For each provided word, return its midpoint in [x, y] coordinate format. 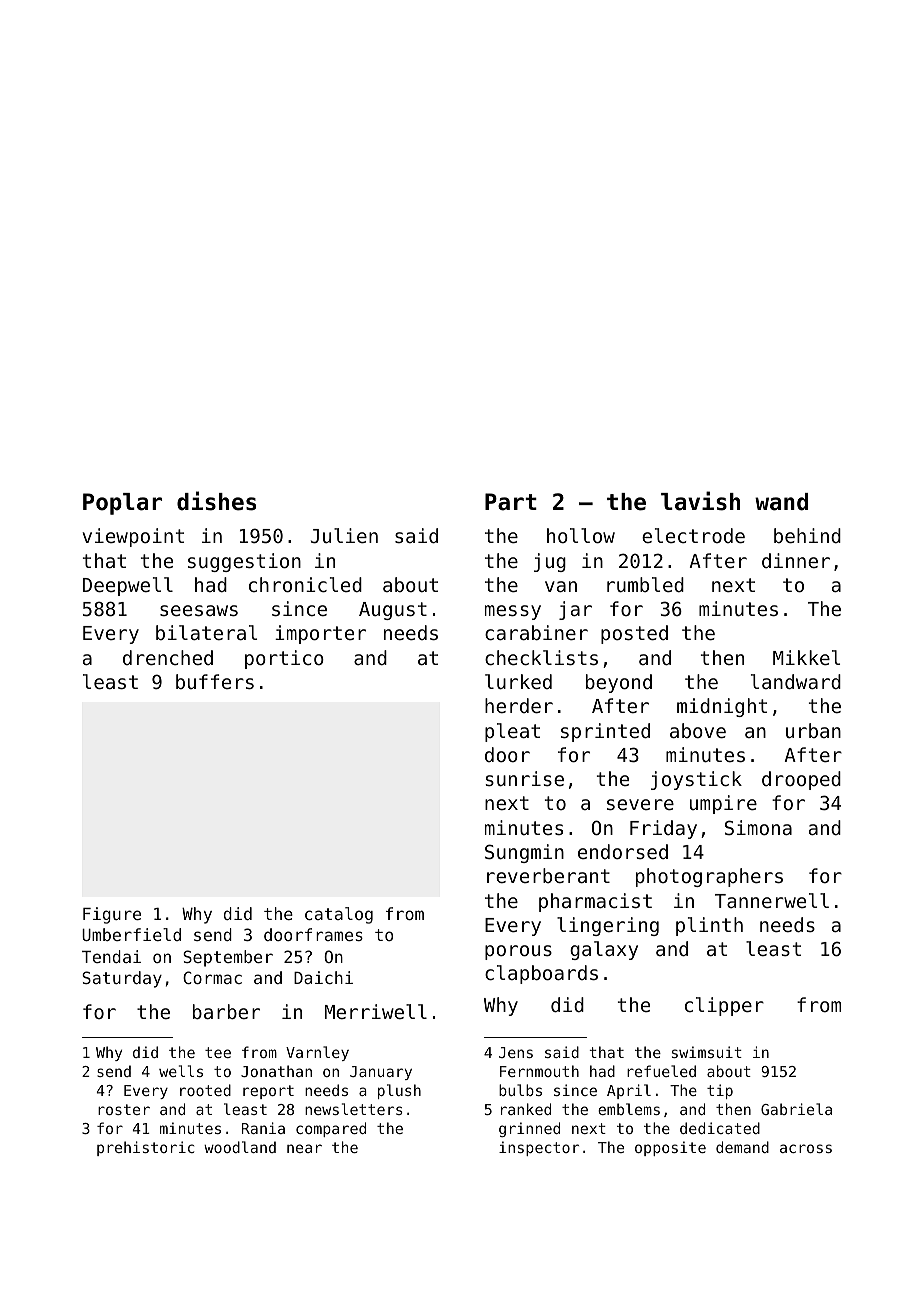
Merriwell [376, 1011]
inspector [539, 1148]
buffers [215, 681]
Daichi [323, 977]
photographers [709, 877]
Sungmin [524, 853]
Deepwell [128, 586]
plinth [709, 926]
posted [634, 634]
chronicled [305, 584]
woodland [240, 1147]
